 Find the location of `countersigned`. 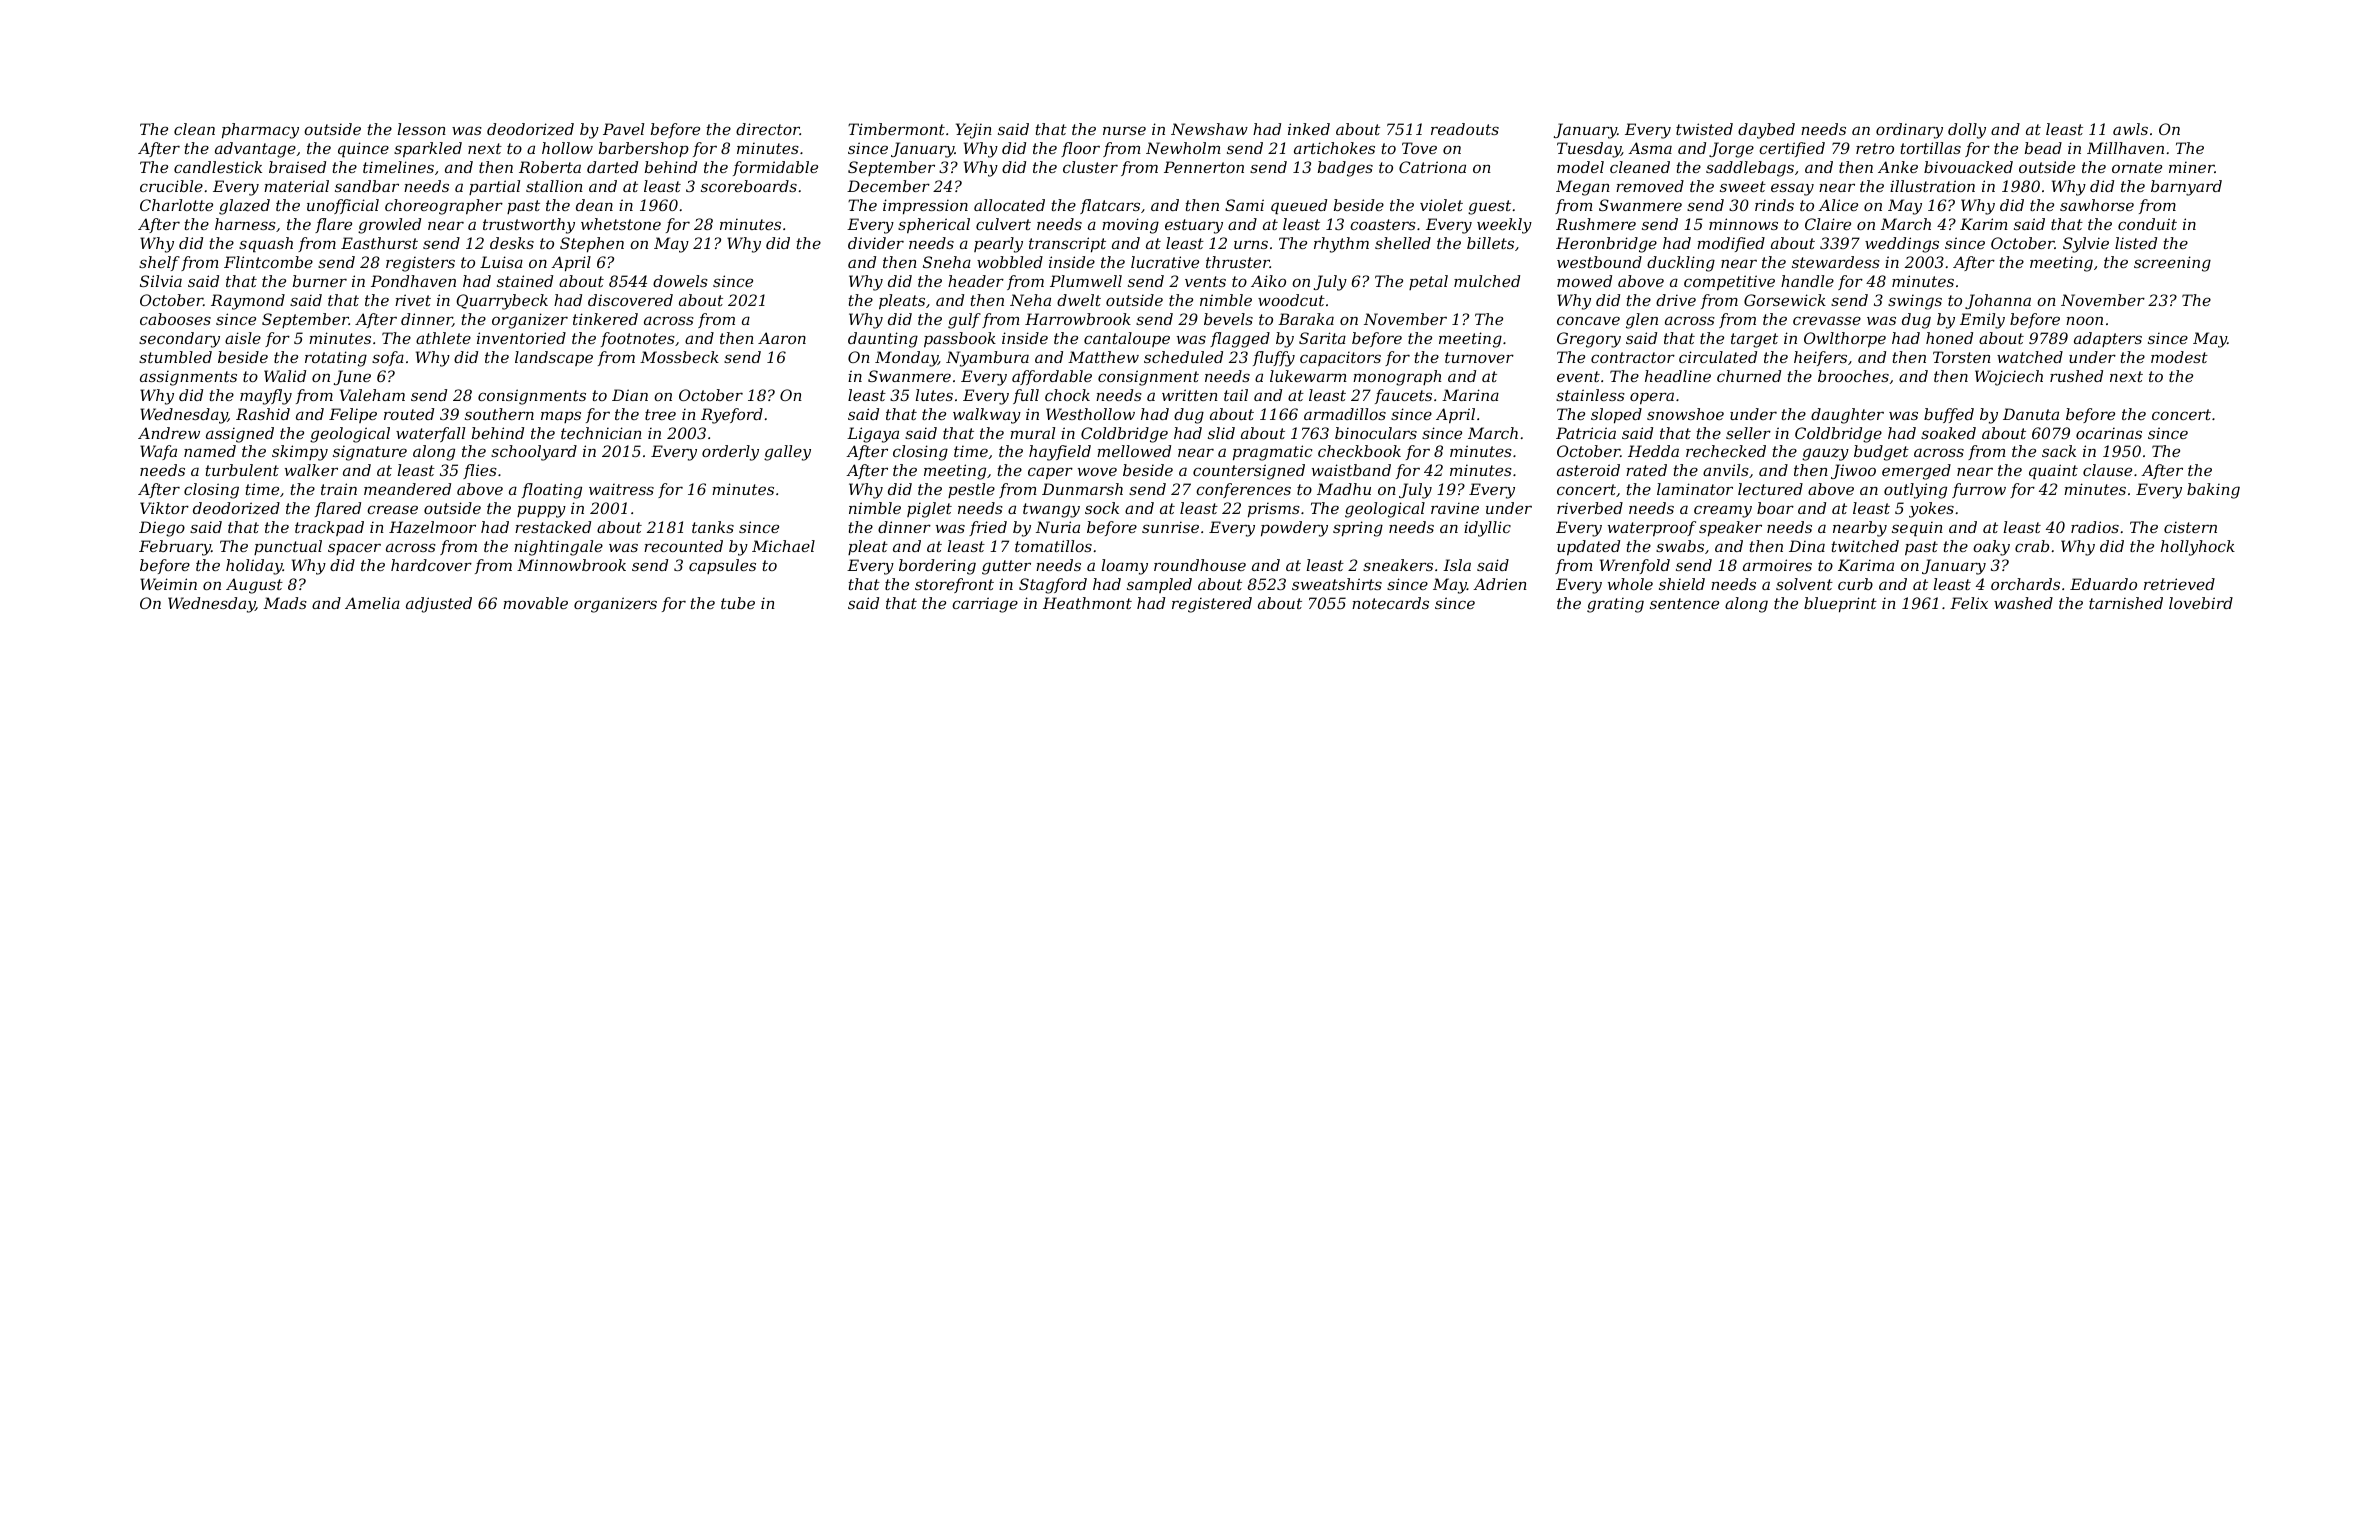

countersigned is located at coordinates (1249, 472).
